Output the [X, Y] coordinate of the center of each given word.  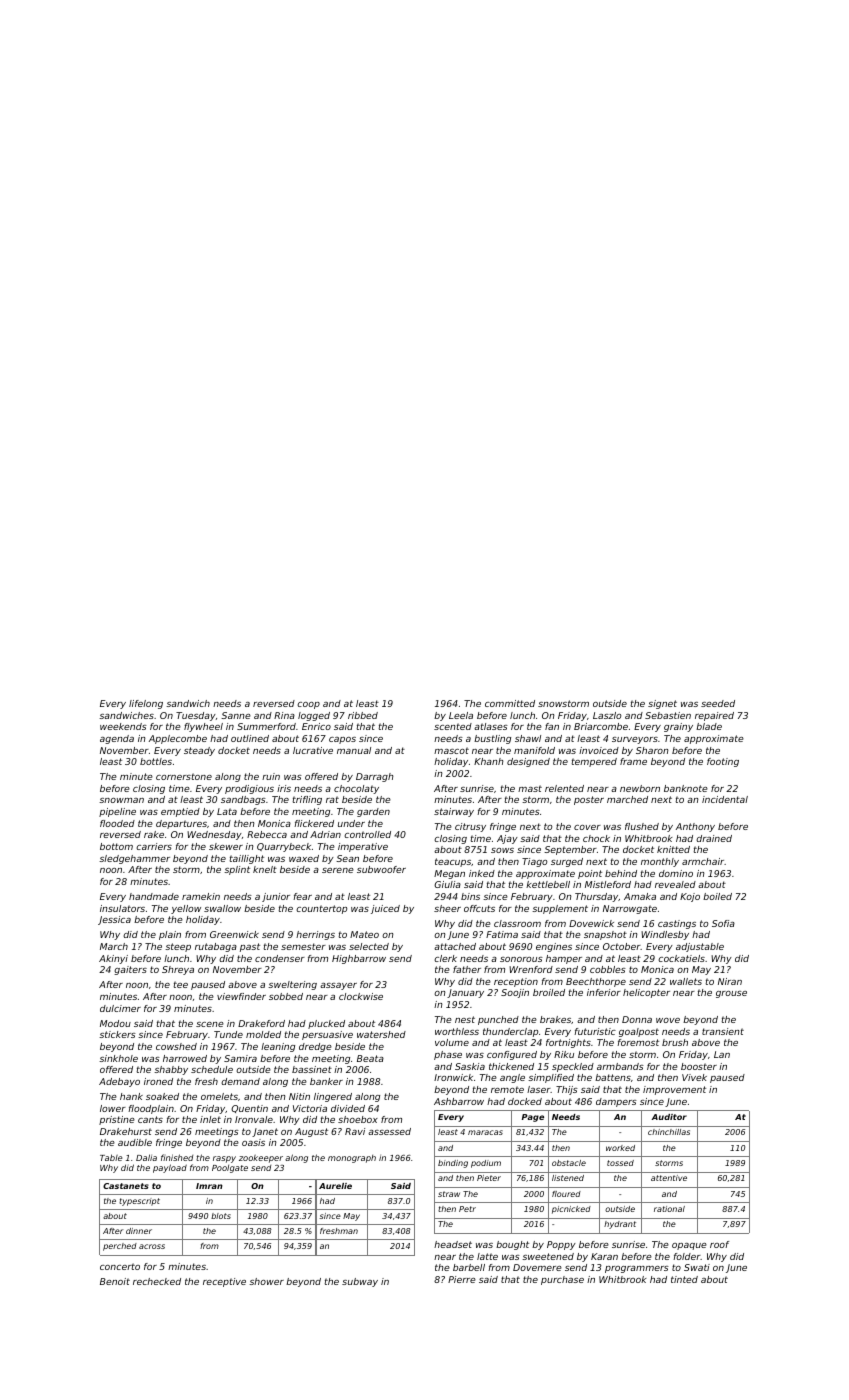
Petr [467, 1209]
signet [662, 704]
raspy [224, 1159]
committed [510, 703]
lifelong [146, 704]
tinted [684, 1279]
